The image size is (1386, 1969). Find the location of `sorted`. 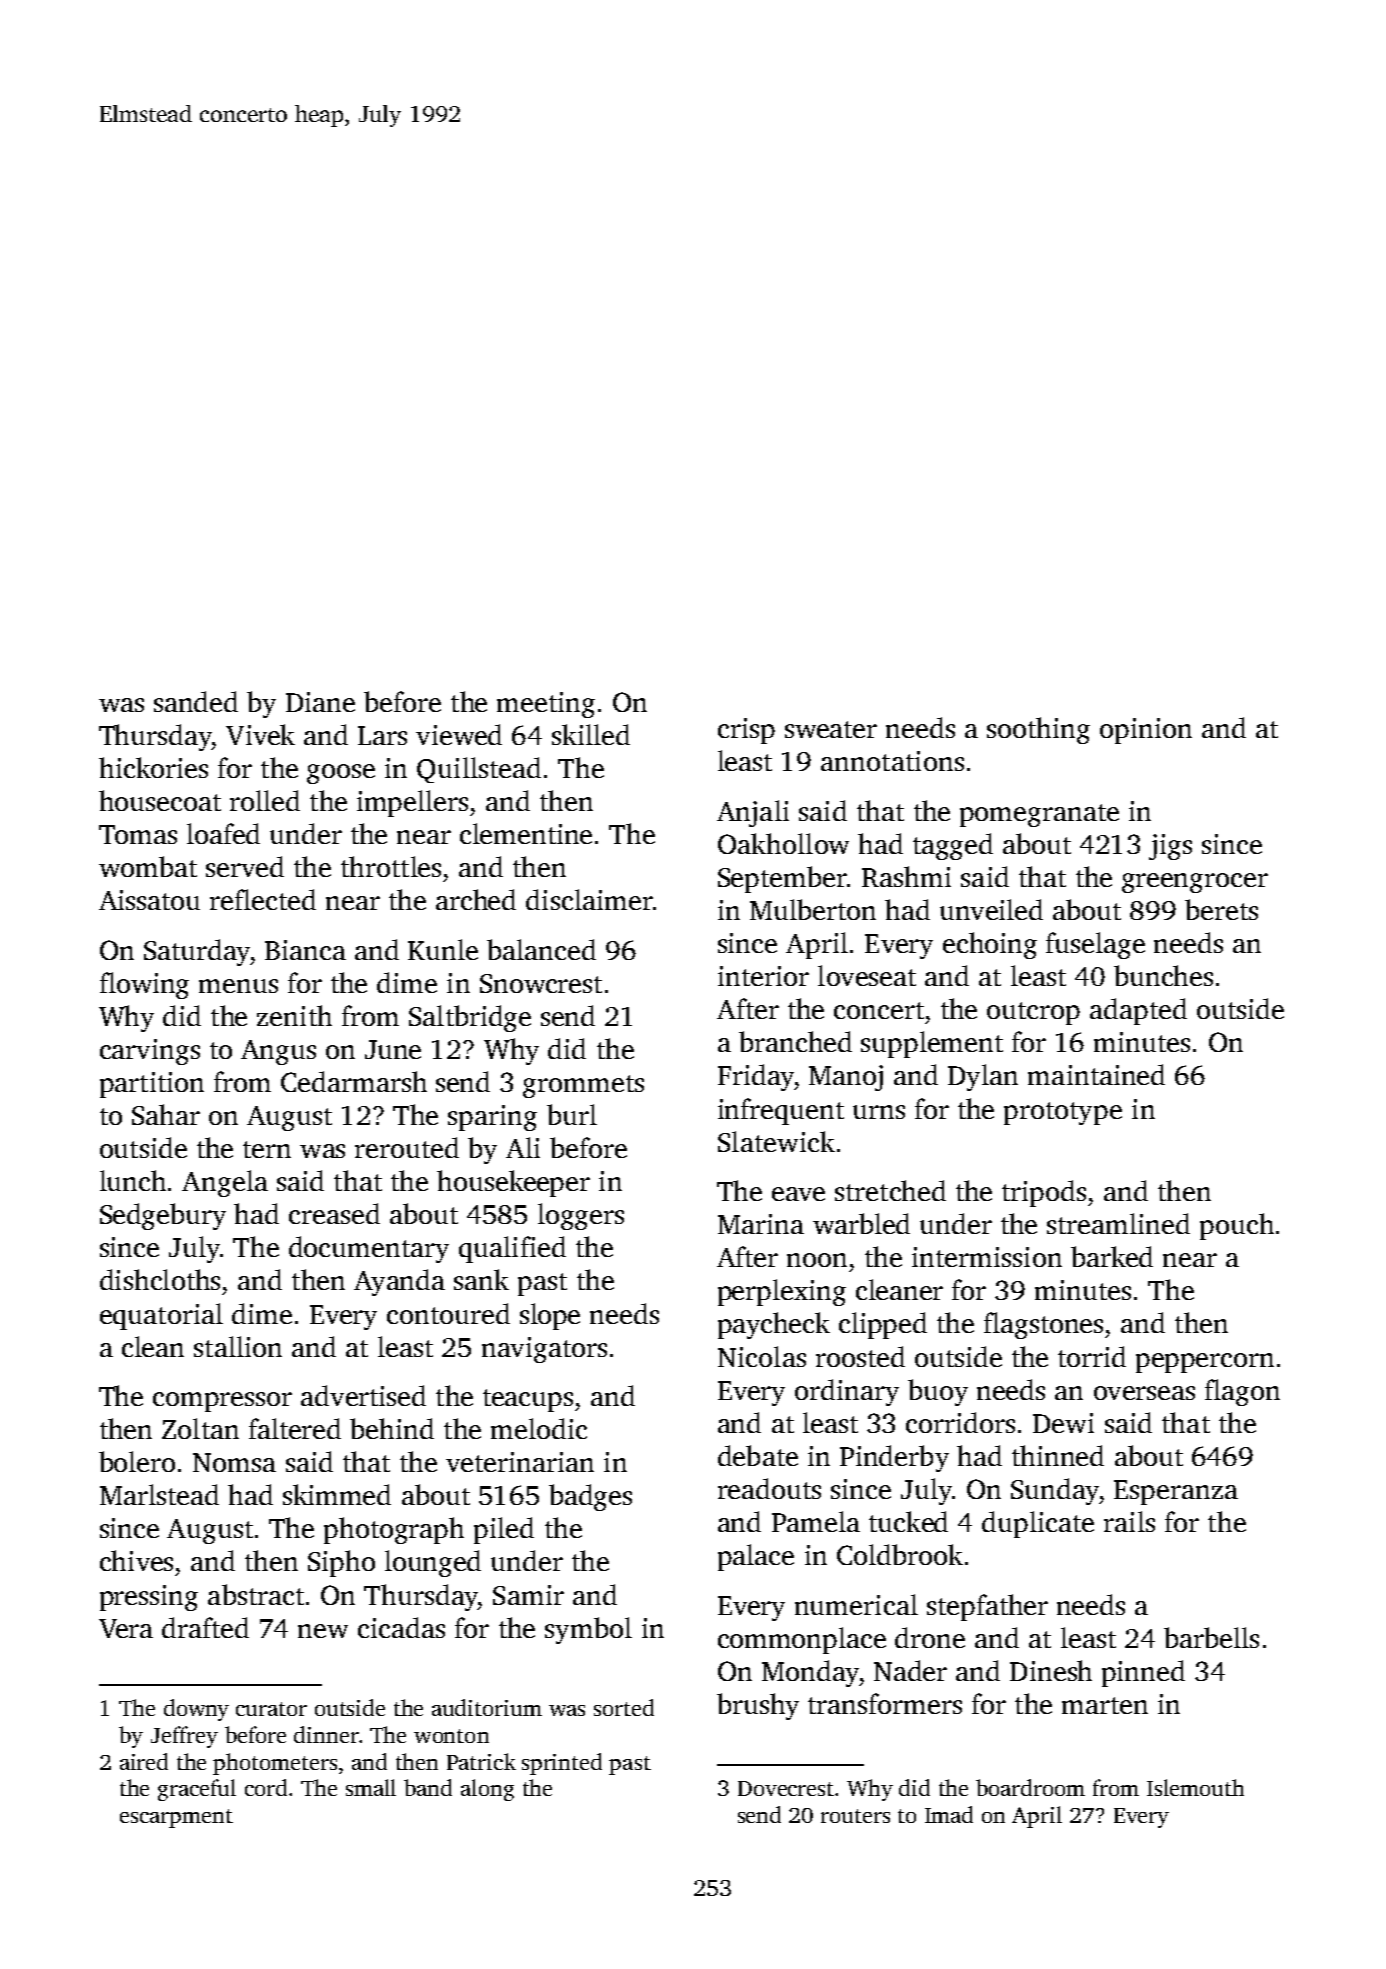

sorted is located at coordinates (624, 1707).
